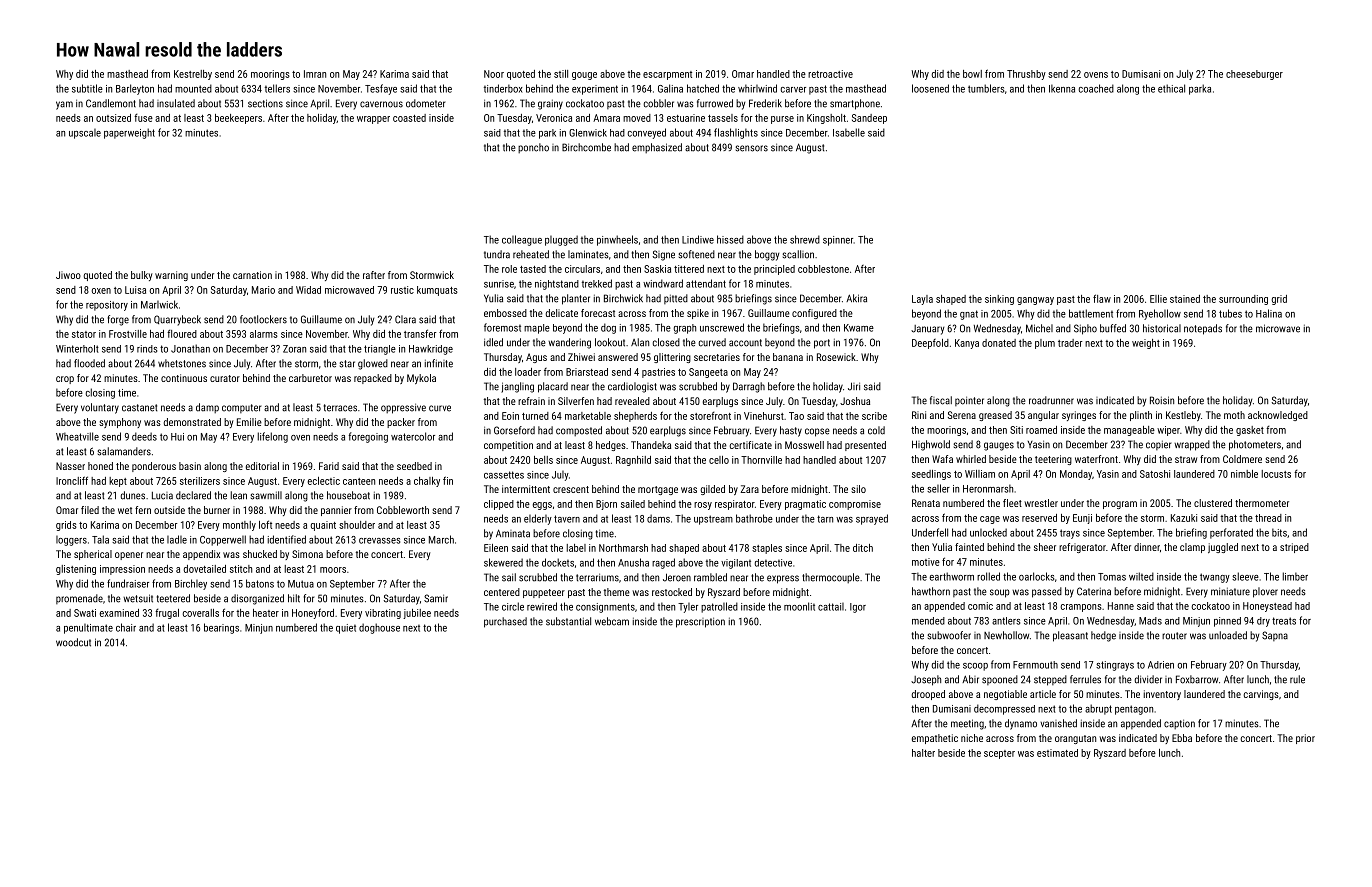  I want to click on Imran, so click(315, 74).
